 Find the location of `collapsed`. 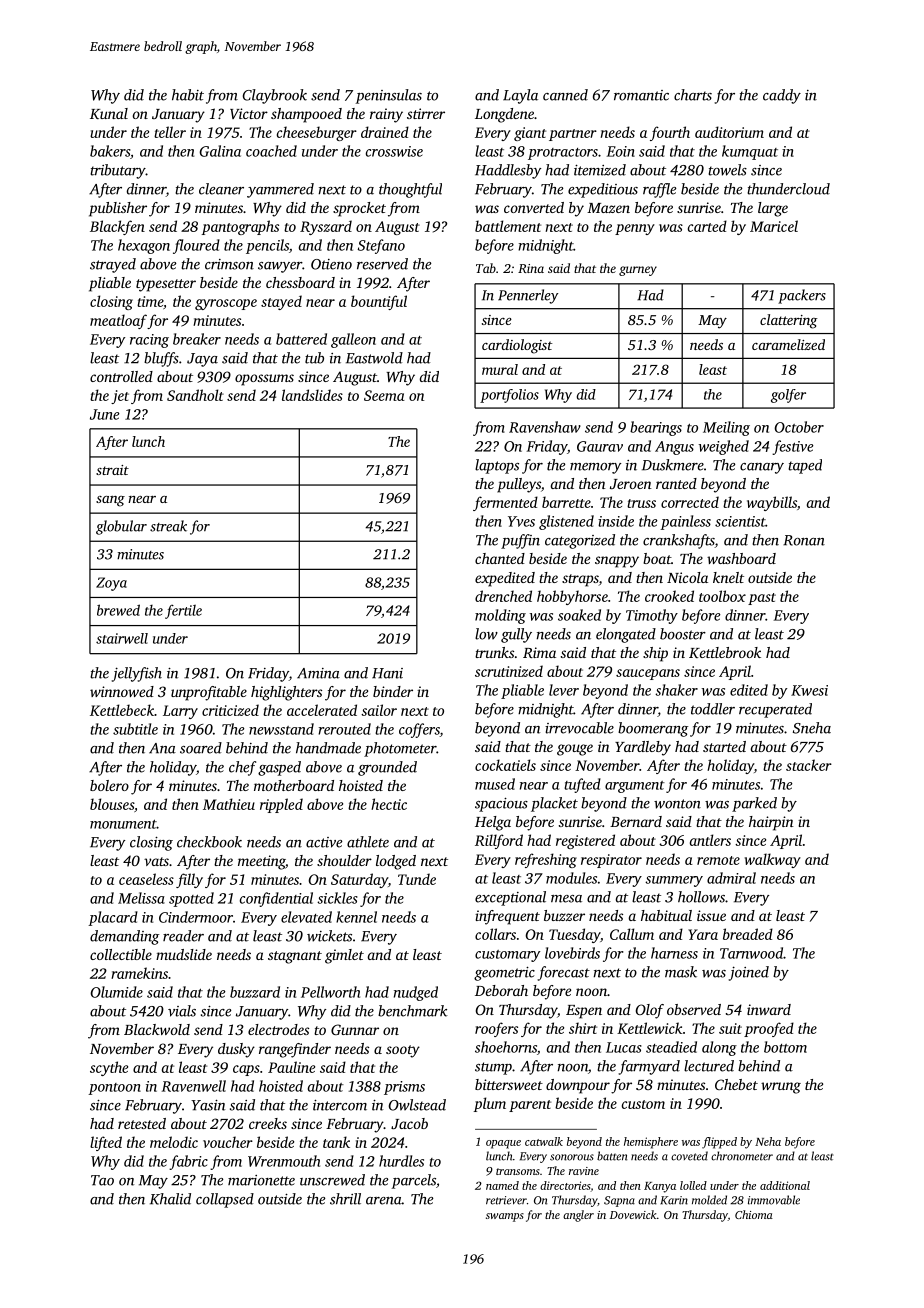

collapsed is located at coordinates (225, 1200).
